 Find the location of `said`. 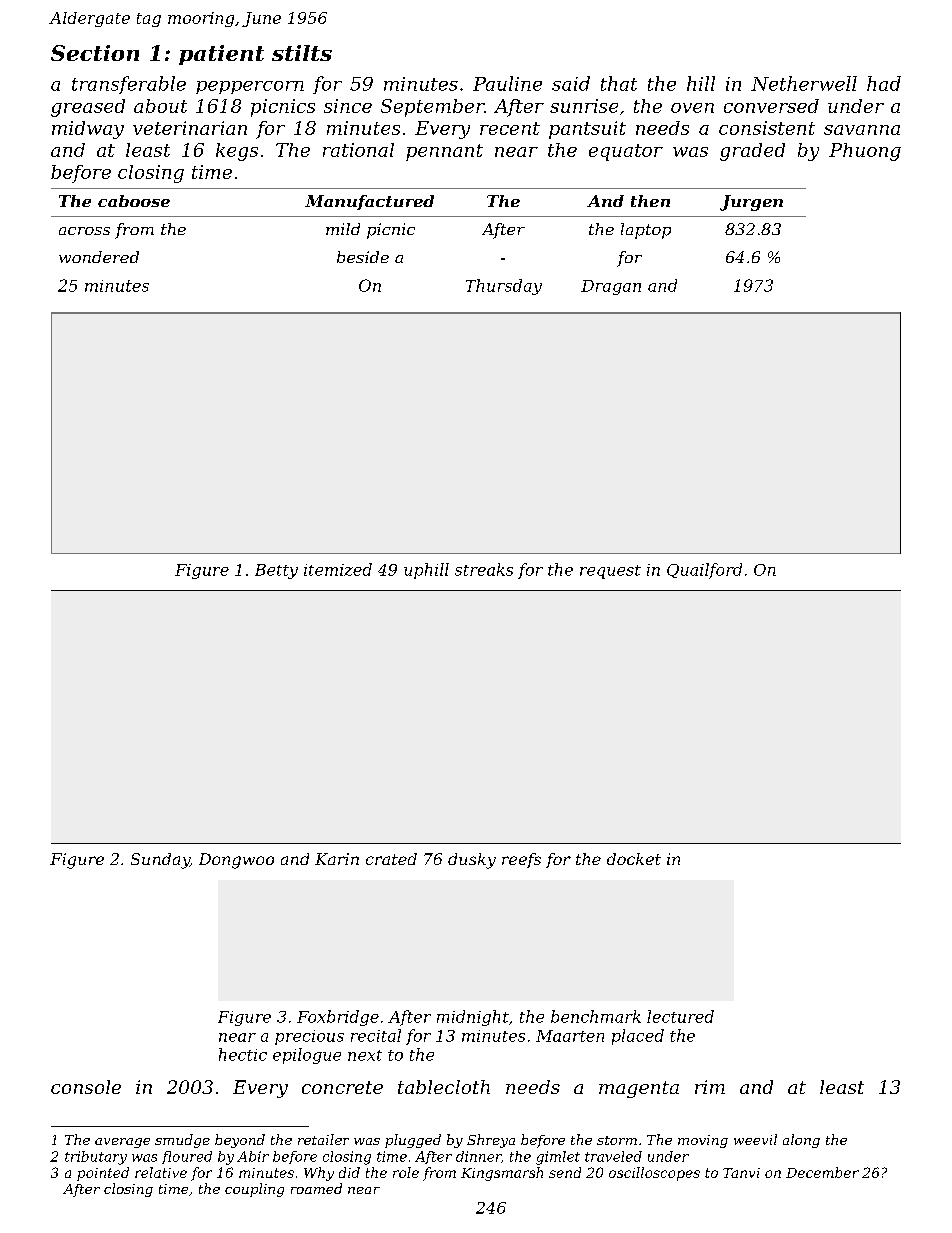

said is located at coordinates (571, 83).
